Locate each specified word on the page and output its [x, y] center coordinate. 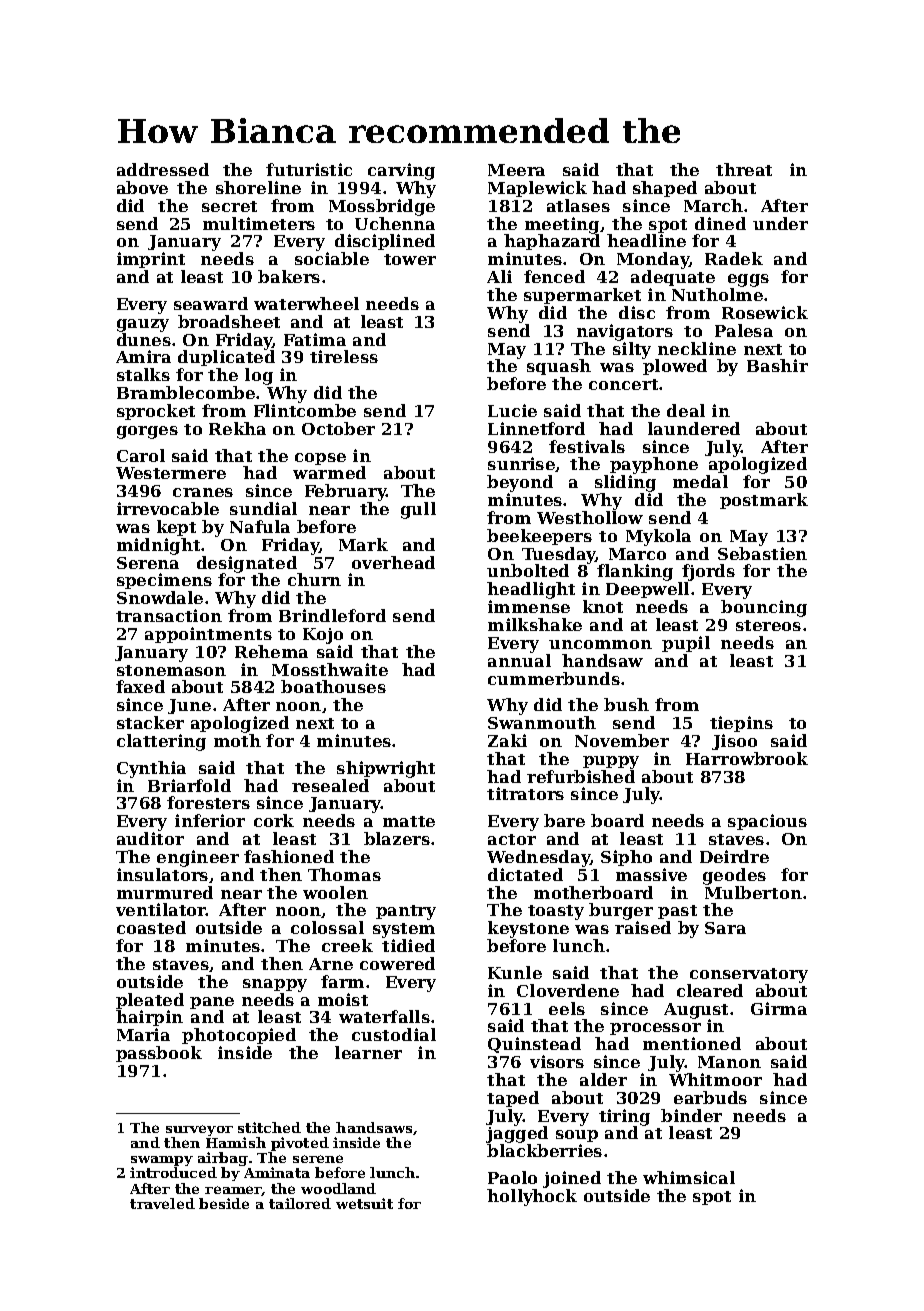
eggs [748, 280]
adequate [673, 278]
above [142, 187]
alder [603, 1079]
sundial [263, 508]
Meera [516, 170]
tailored [300, 1203]
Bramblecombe [186, 392]
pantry [406, 912]
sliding [625, 483]
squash [559, 367]
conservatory [749, 975]
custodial [394, 1034]
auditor [150, 838]
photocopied [239, 1036]
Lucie [512, 410]
